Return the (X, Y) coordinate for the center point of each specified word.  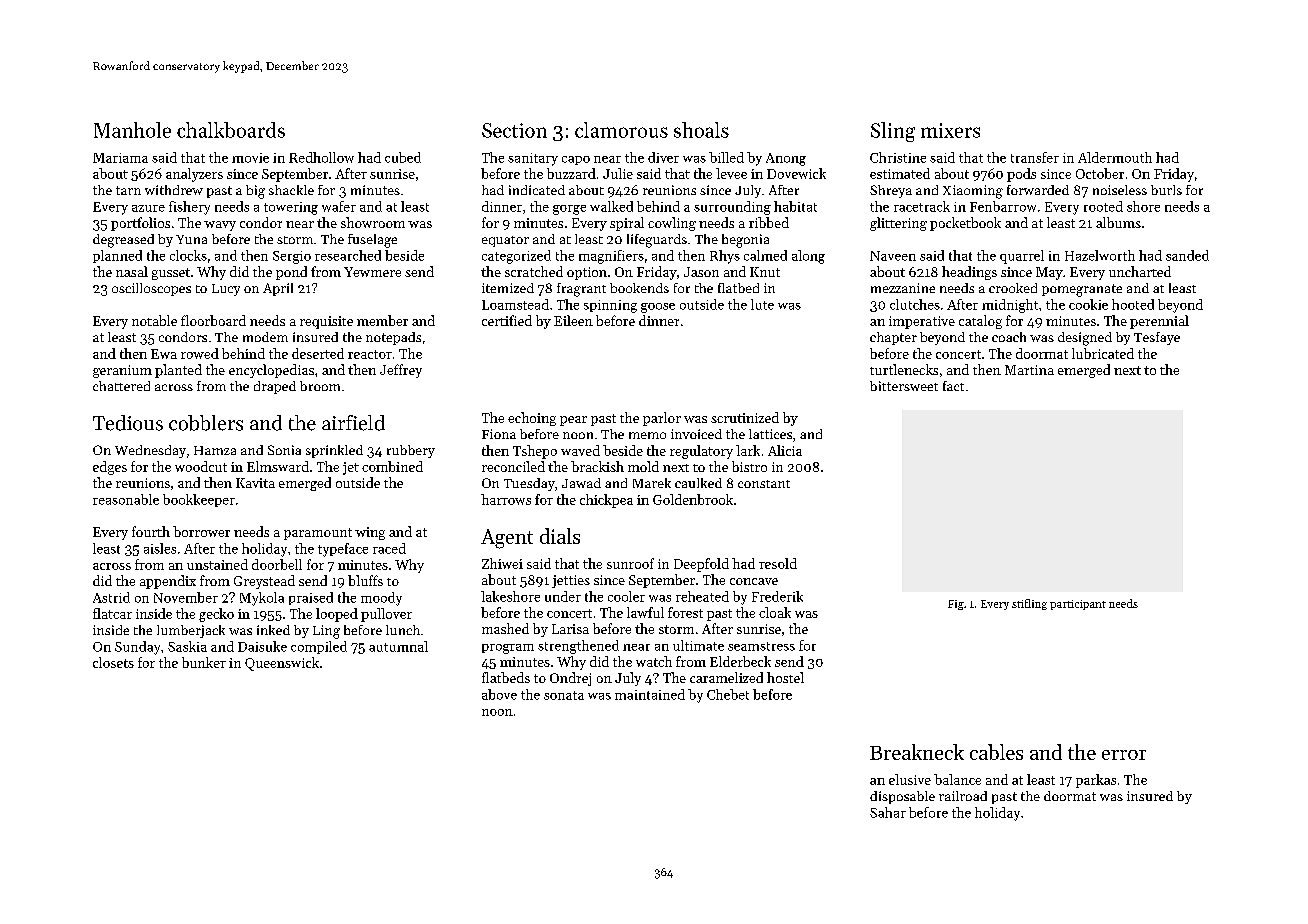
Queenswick (282, 664)
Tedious (128, 423)
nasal (132, 271)
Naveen (893, 256)
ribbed (769, 222)
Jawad (581, 483)
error (1124, 755)
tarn (128, 190)
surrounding (732, 208)
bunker (204, 662)
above (499, 694)
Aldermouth (1115, 157)
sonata (564, 695)
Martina (1029, 370)
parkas (1096, 781)
